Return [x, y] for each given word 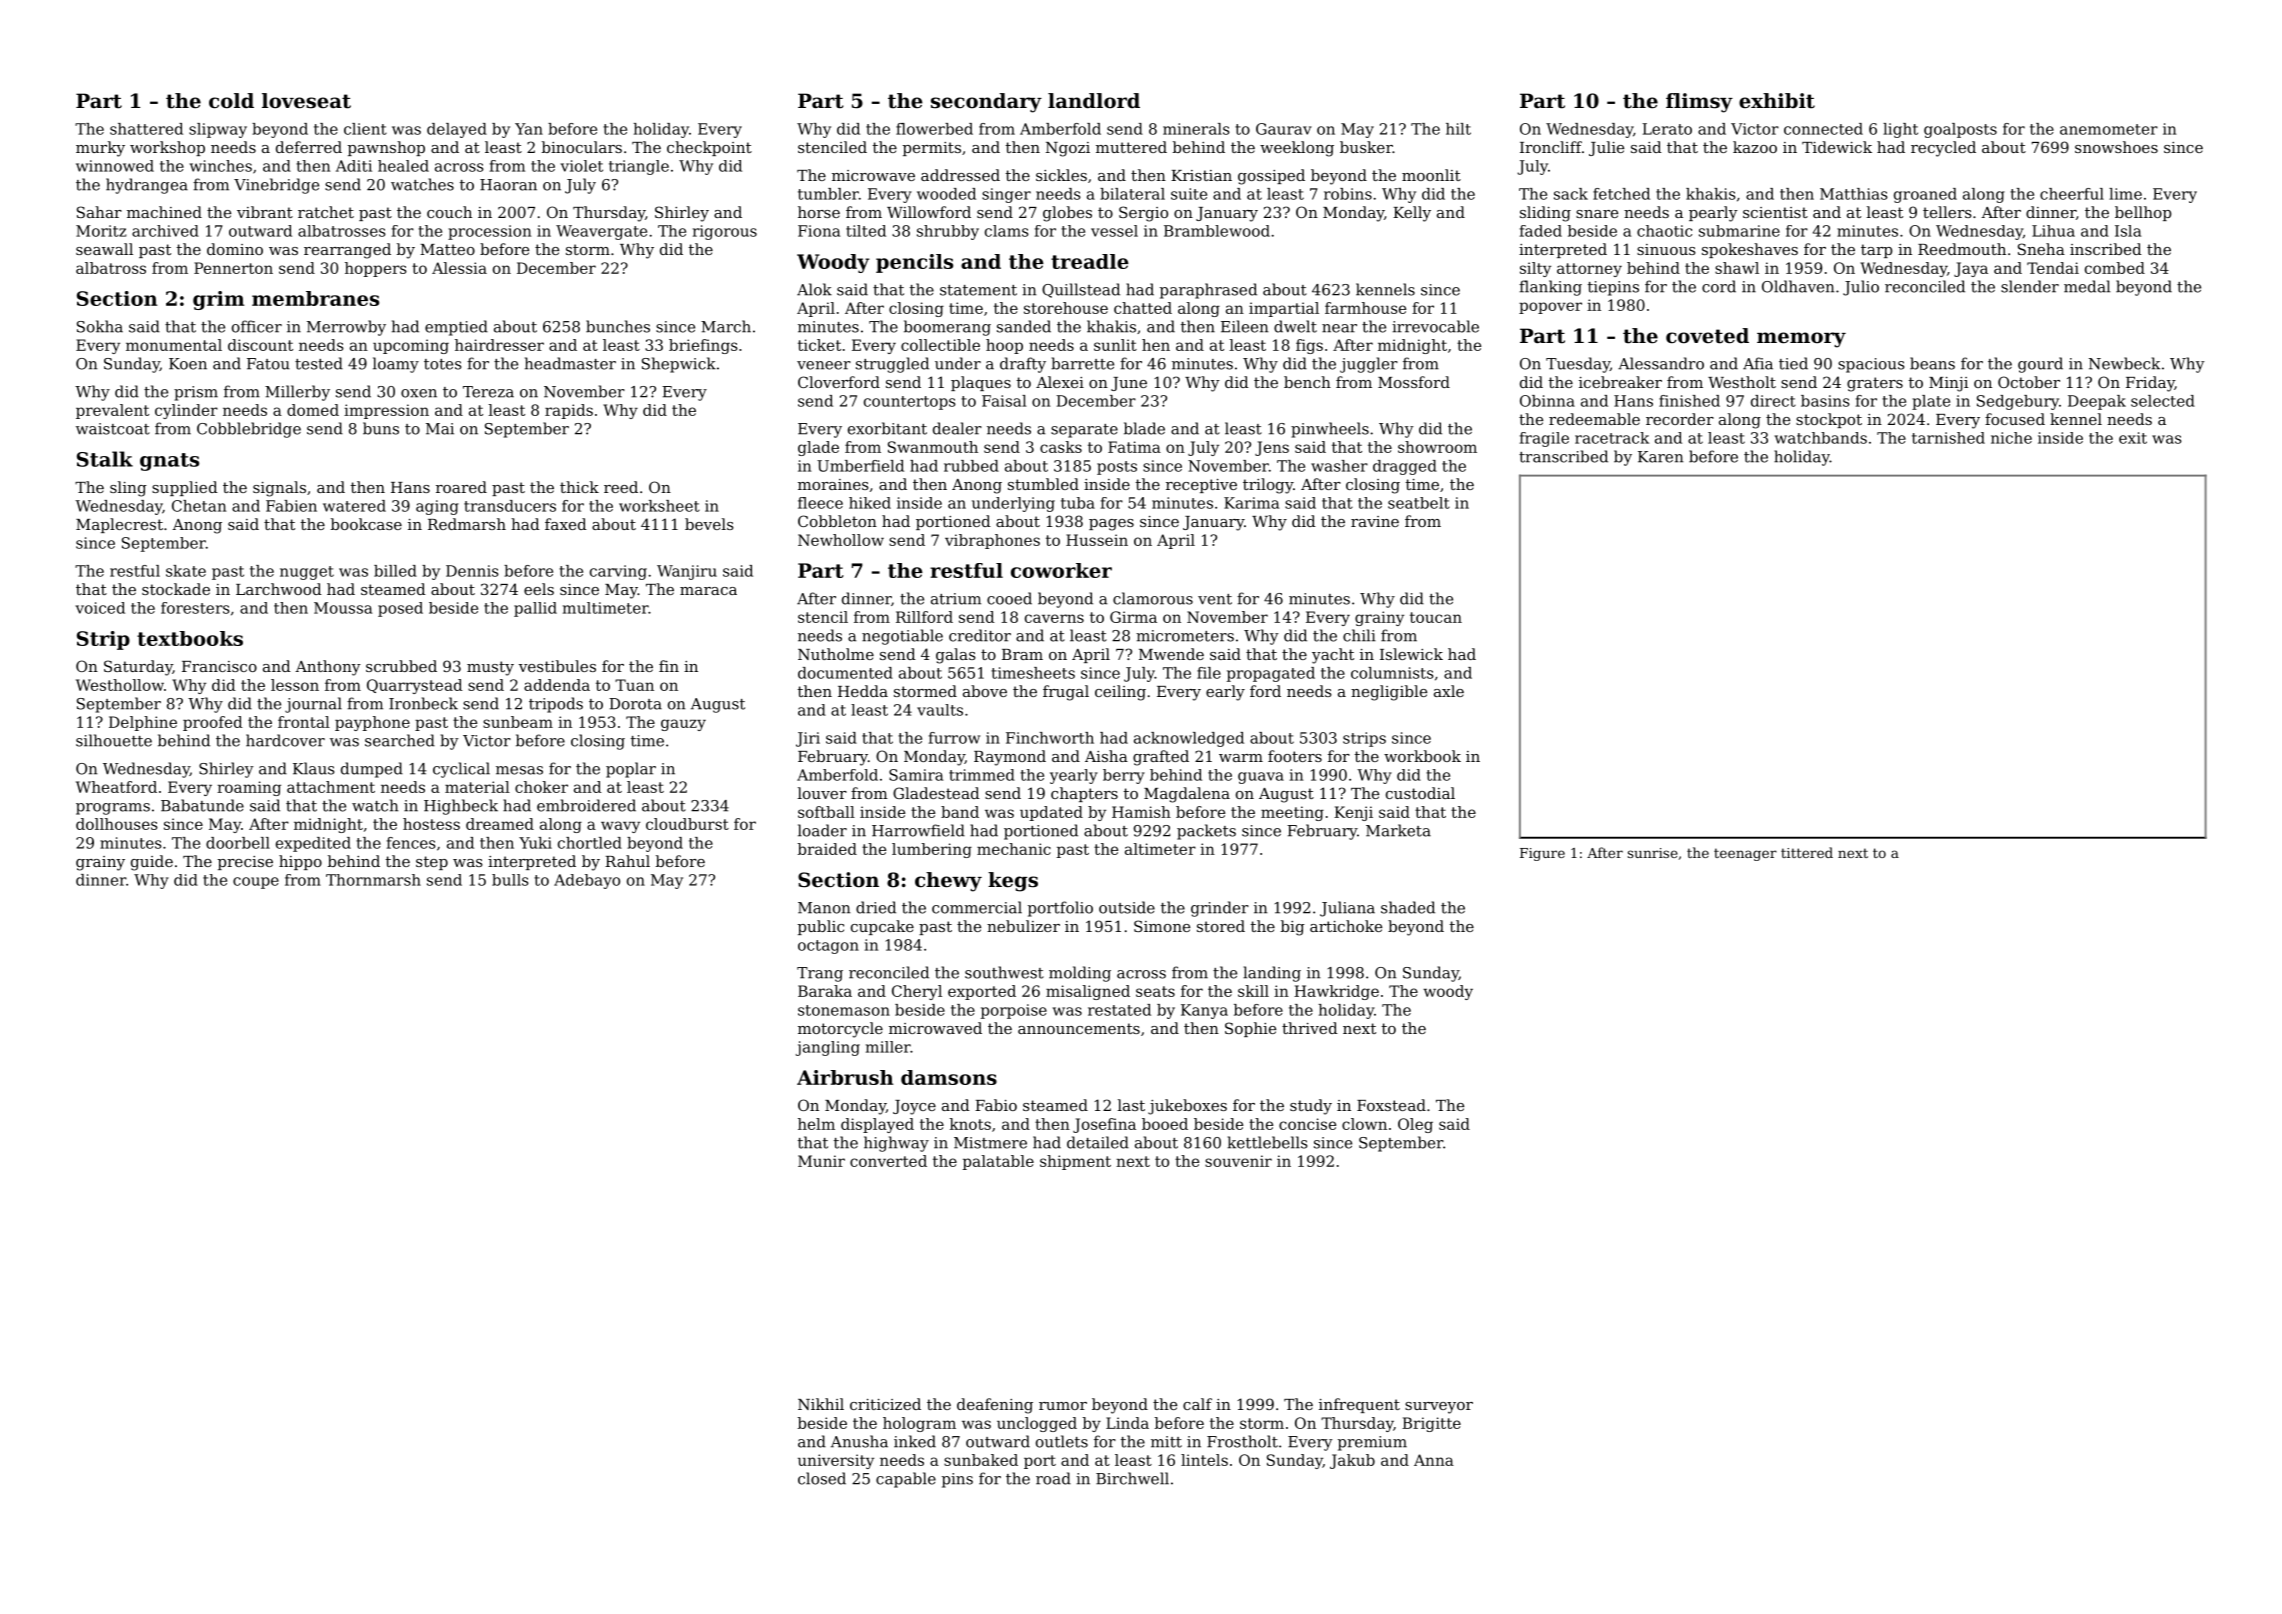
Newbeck [2124, 363]
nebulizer [1023, 926]
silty [1535, 269]
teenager [1745, 854]
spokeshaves [1750, 250]
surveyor [1439, 1408]
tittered [1807, 852]
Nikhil [821, 1404]
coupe [256, 883]
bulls [510, 880]
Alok [814, 289]
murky [100, 149]
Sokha [100, 326]
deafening [995, 1406]
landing [1272, 974]
